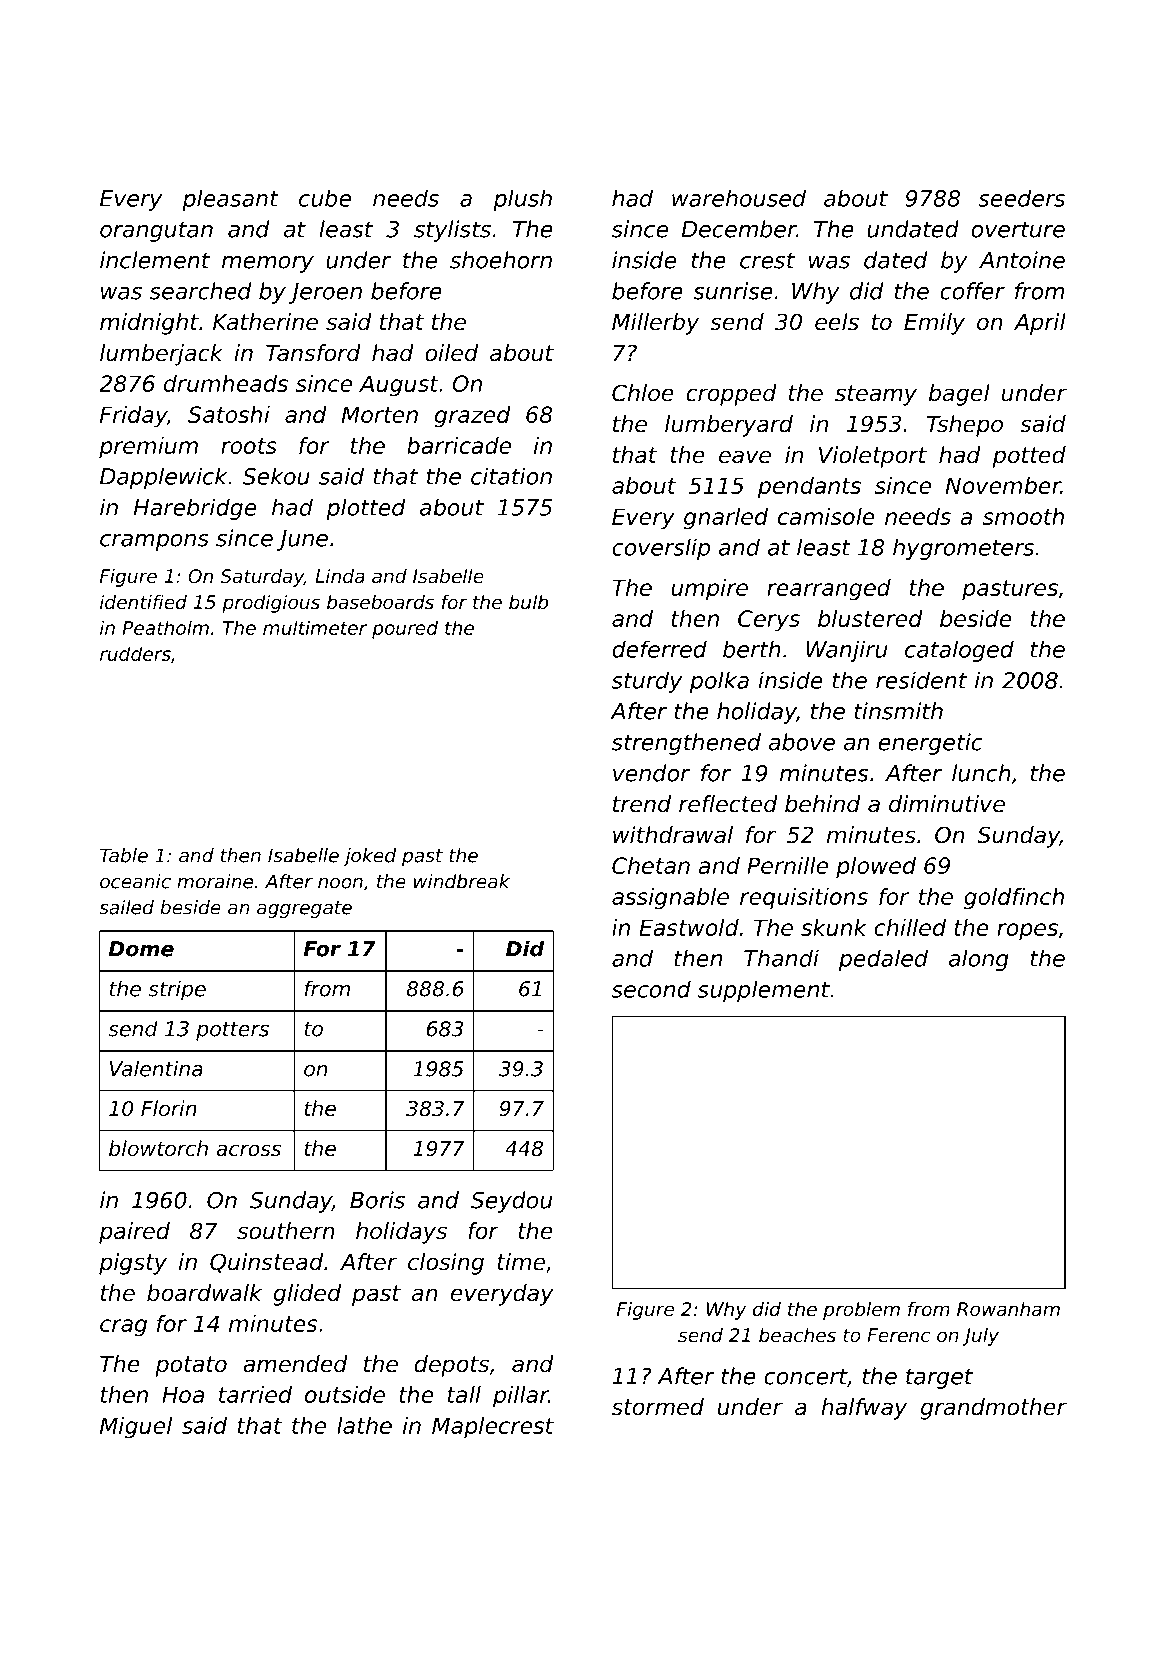 The image size is (1165, 1654). I want to click on windbreak, so click(462, 881).
